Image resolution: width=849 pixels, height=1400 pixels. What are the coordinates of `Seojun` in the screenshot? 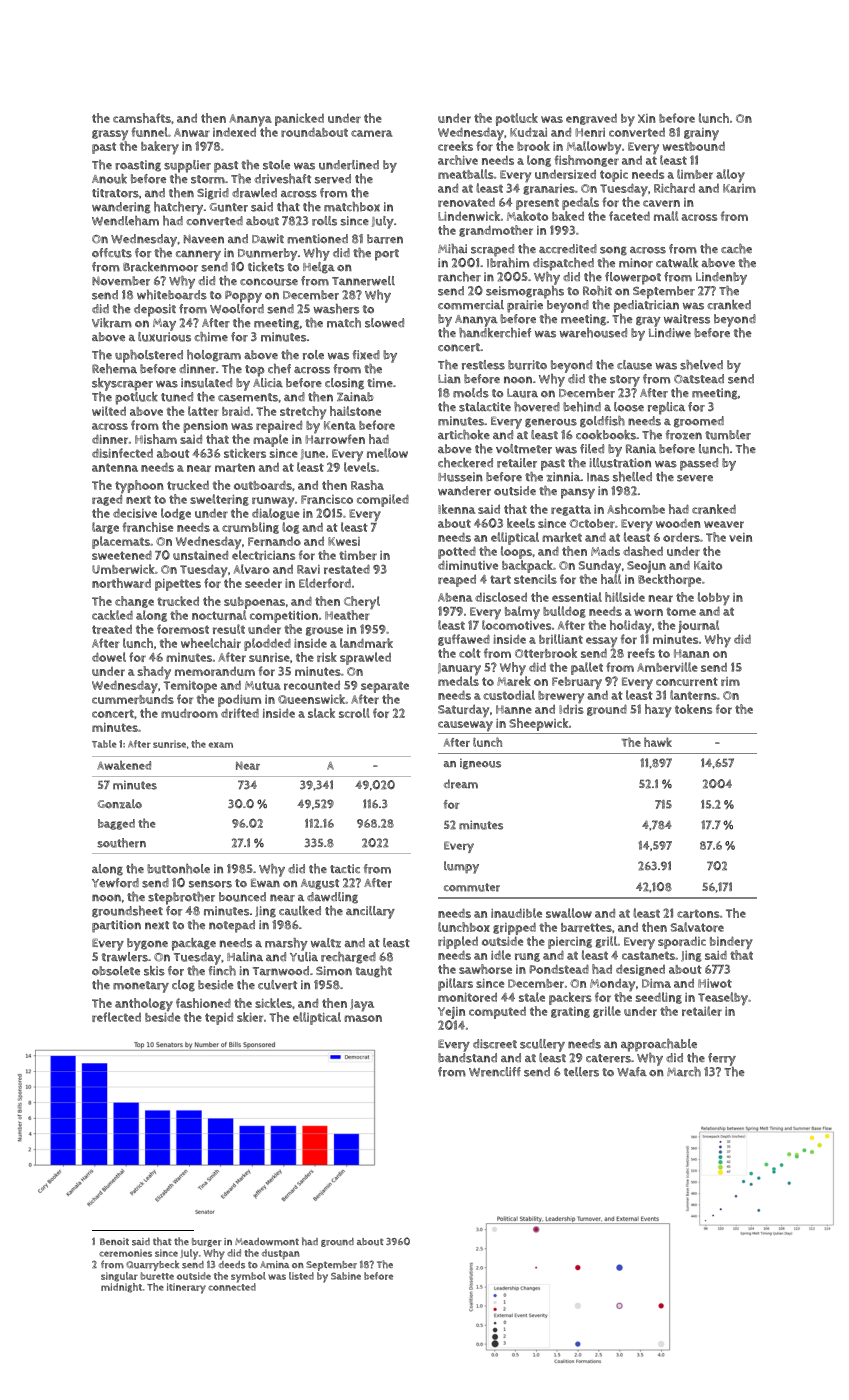 It's located at (646, 567).
